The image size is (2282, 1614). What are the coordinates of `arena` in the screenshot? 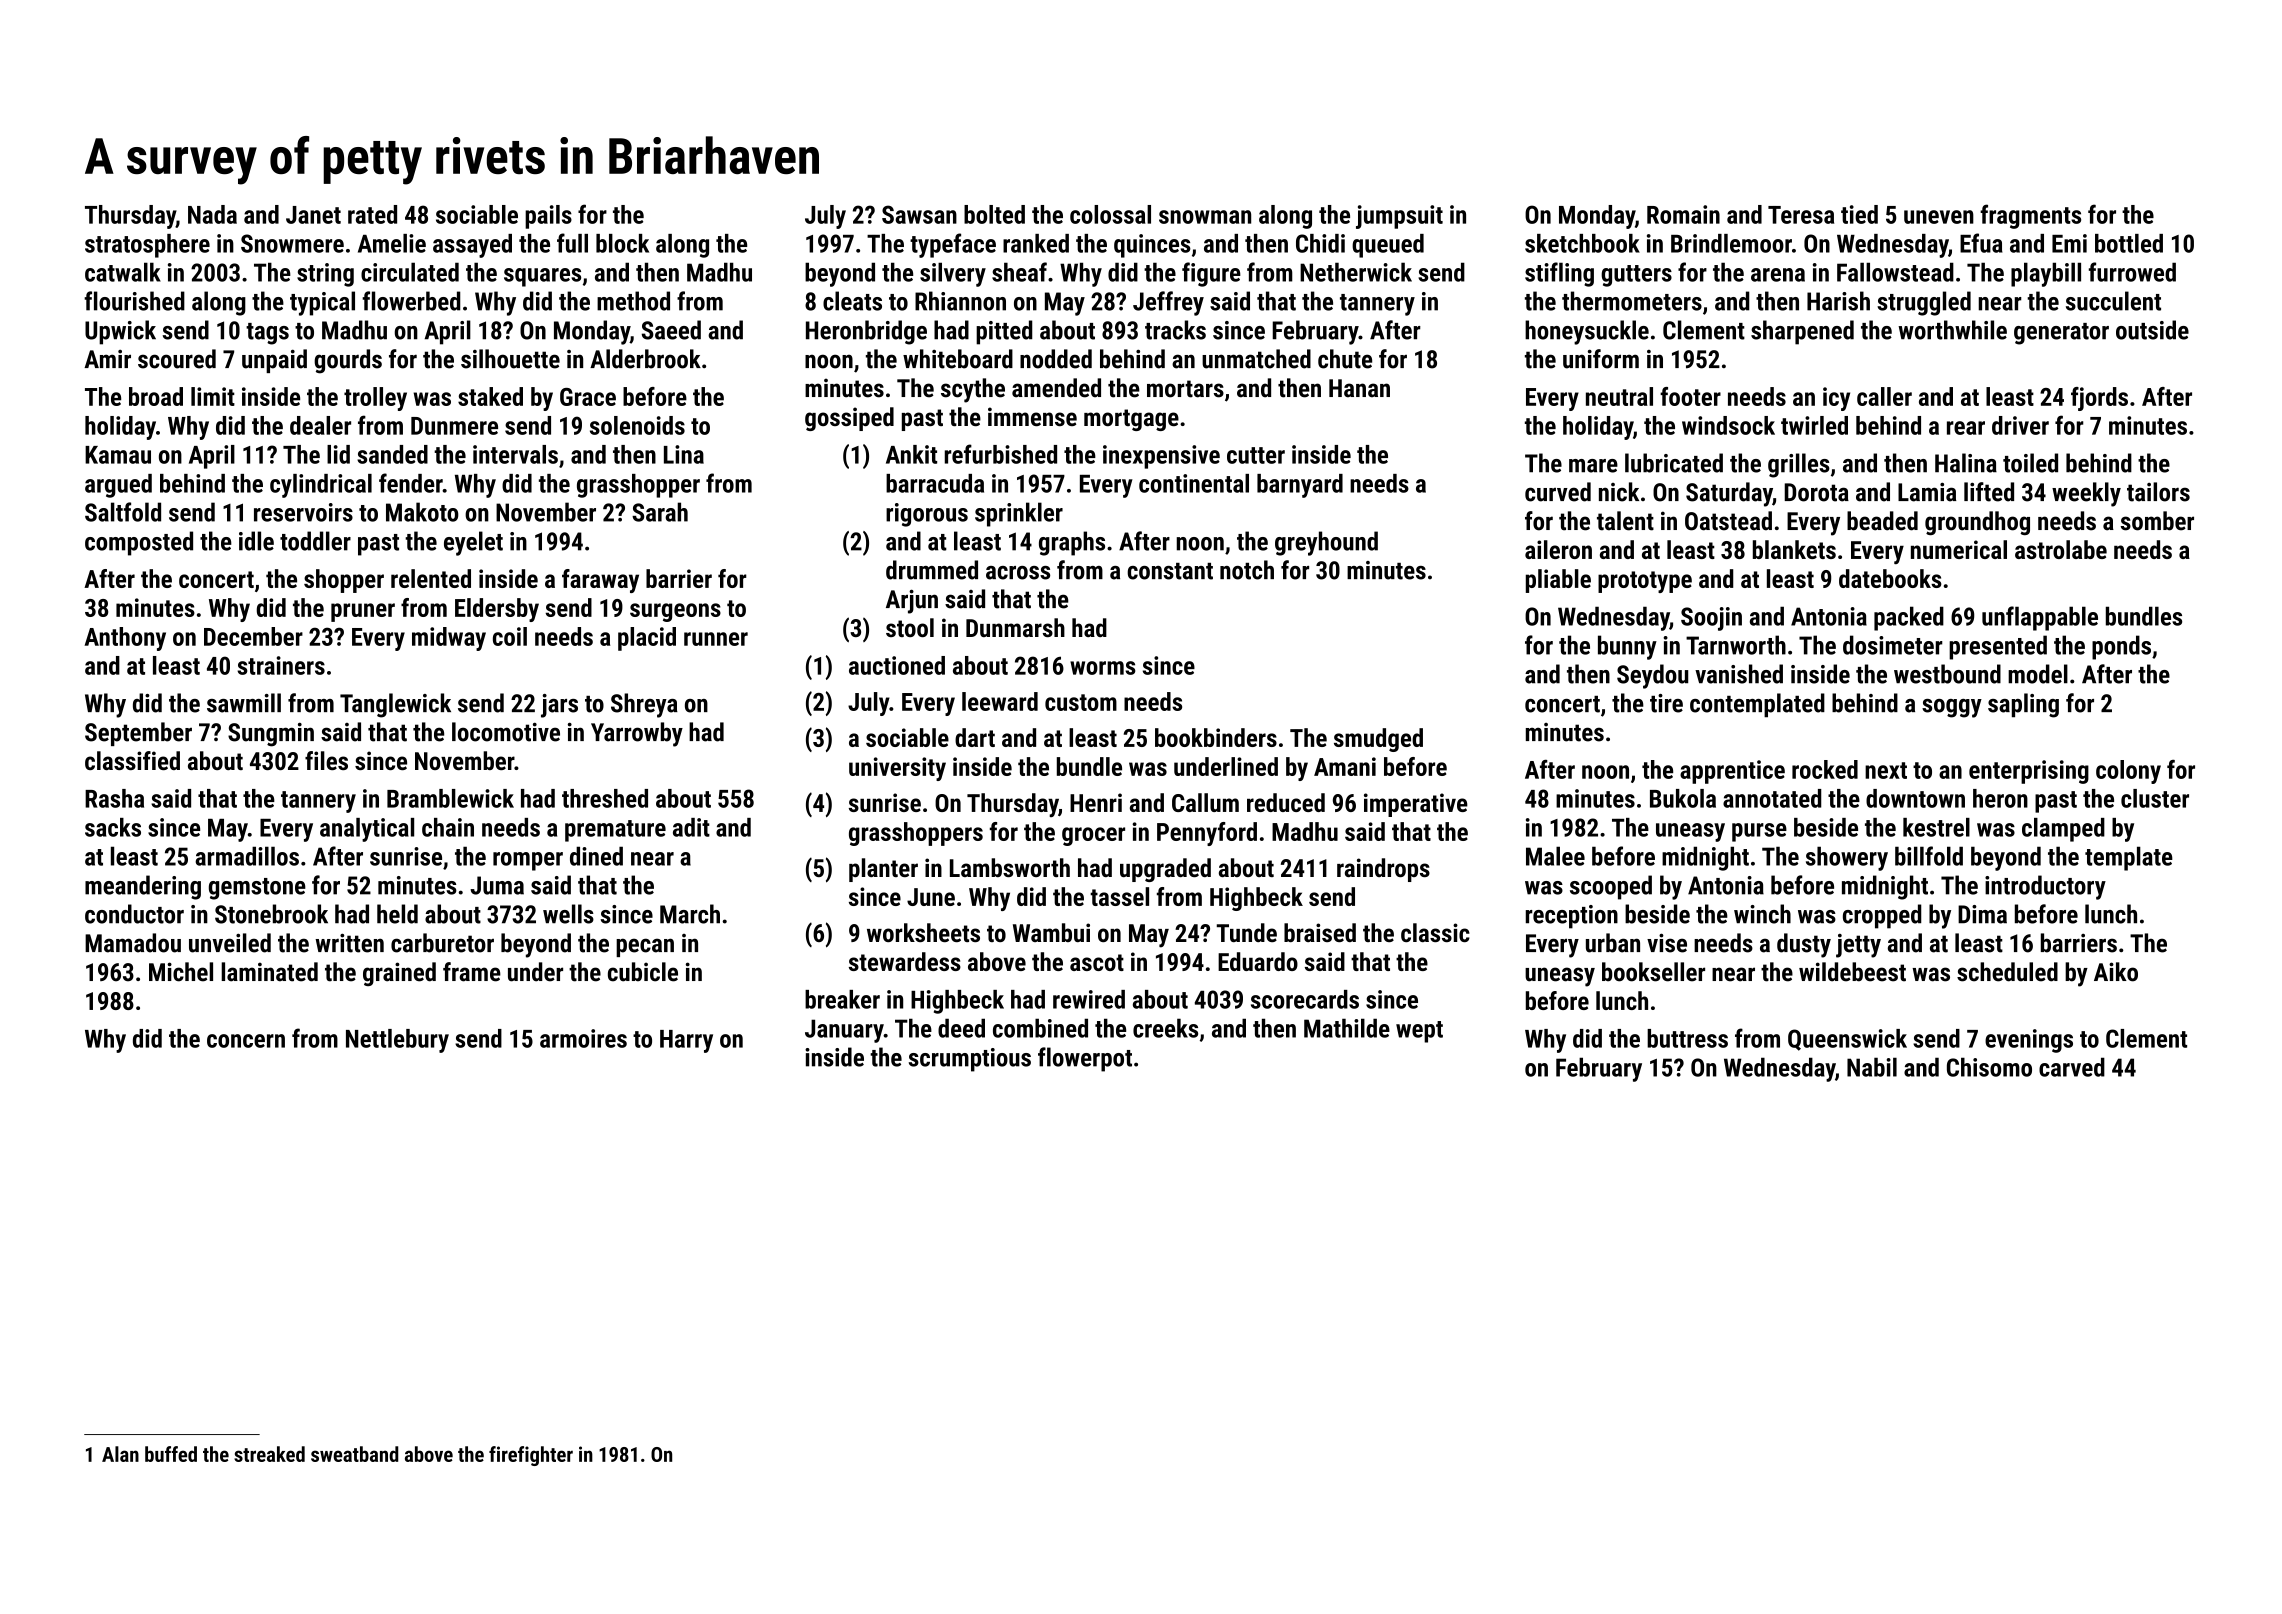 It's located at (1778, 275).
